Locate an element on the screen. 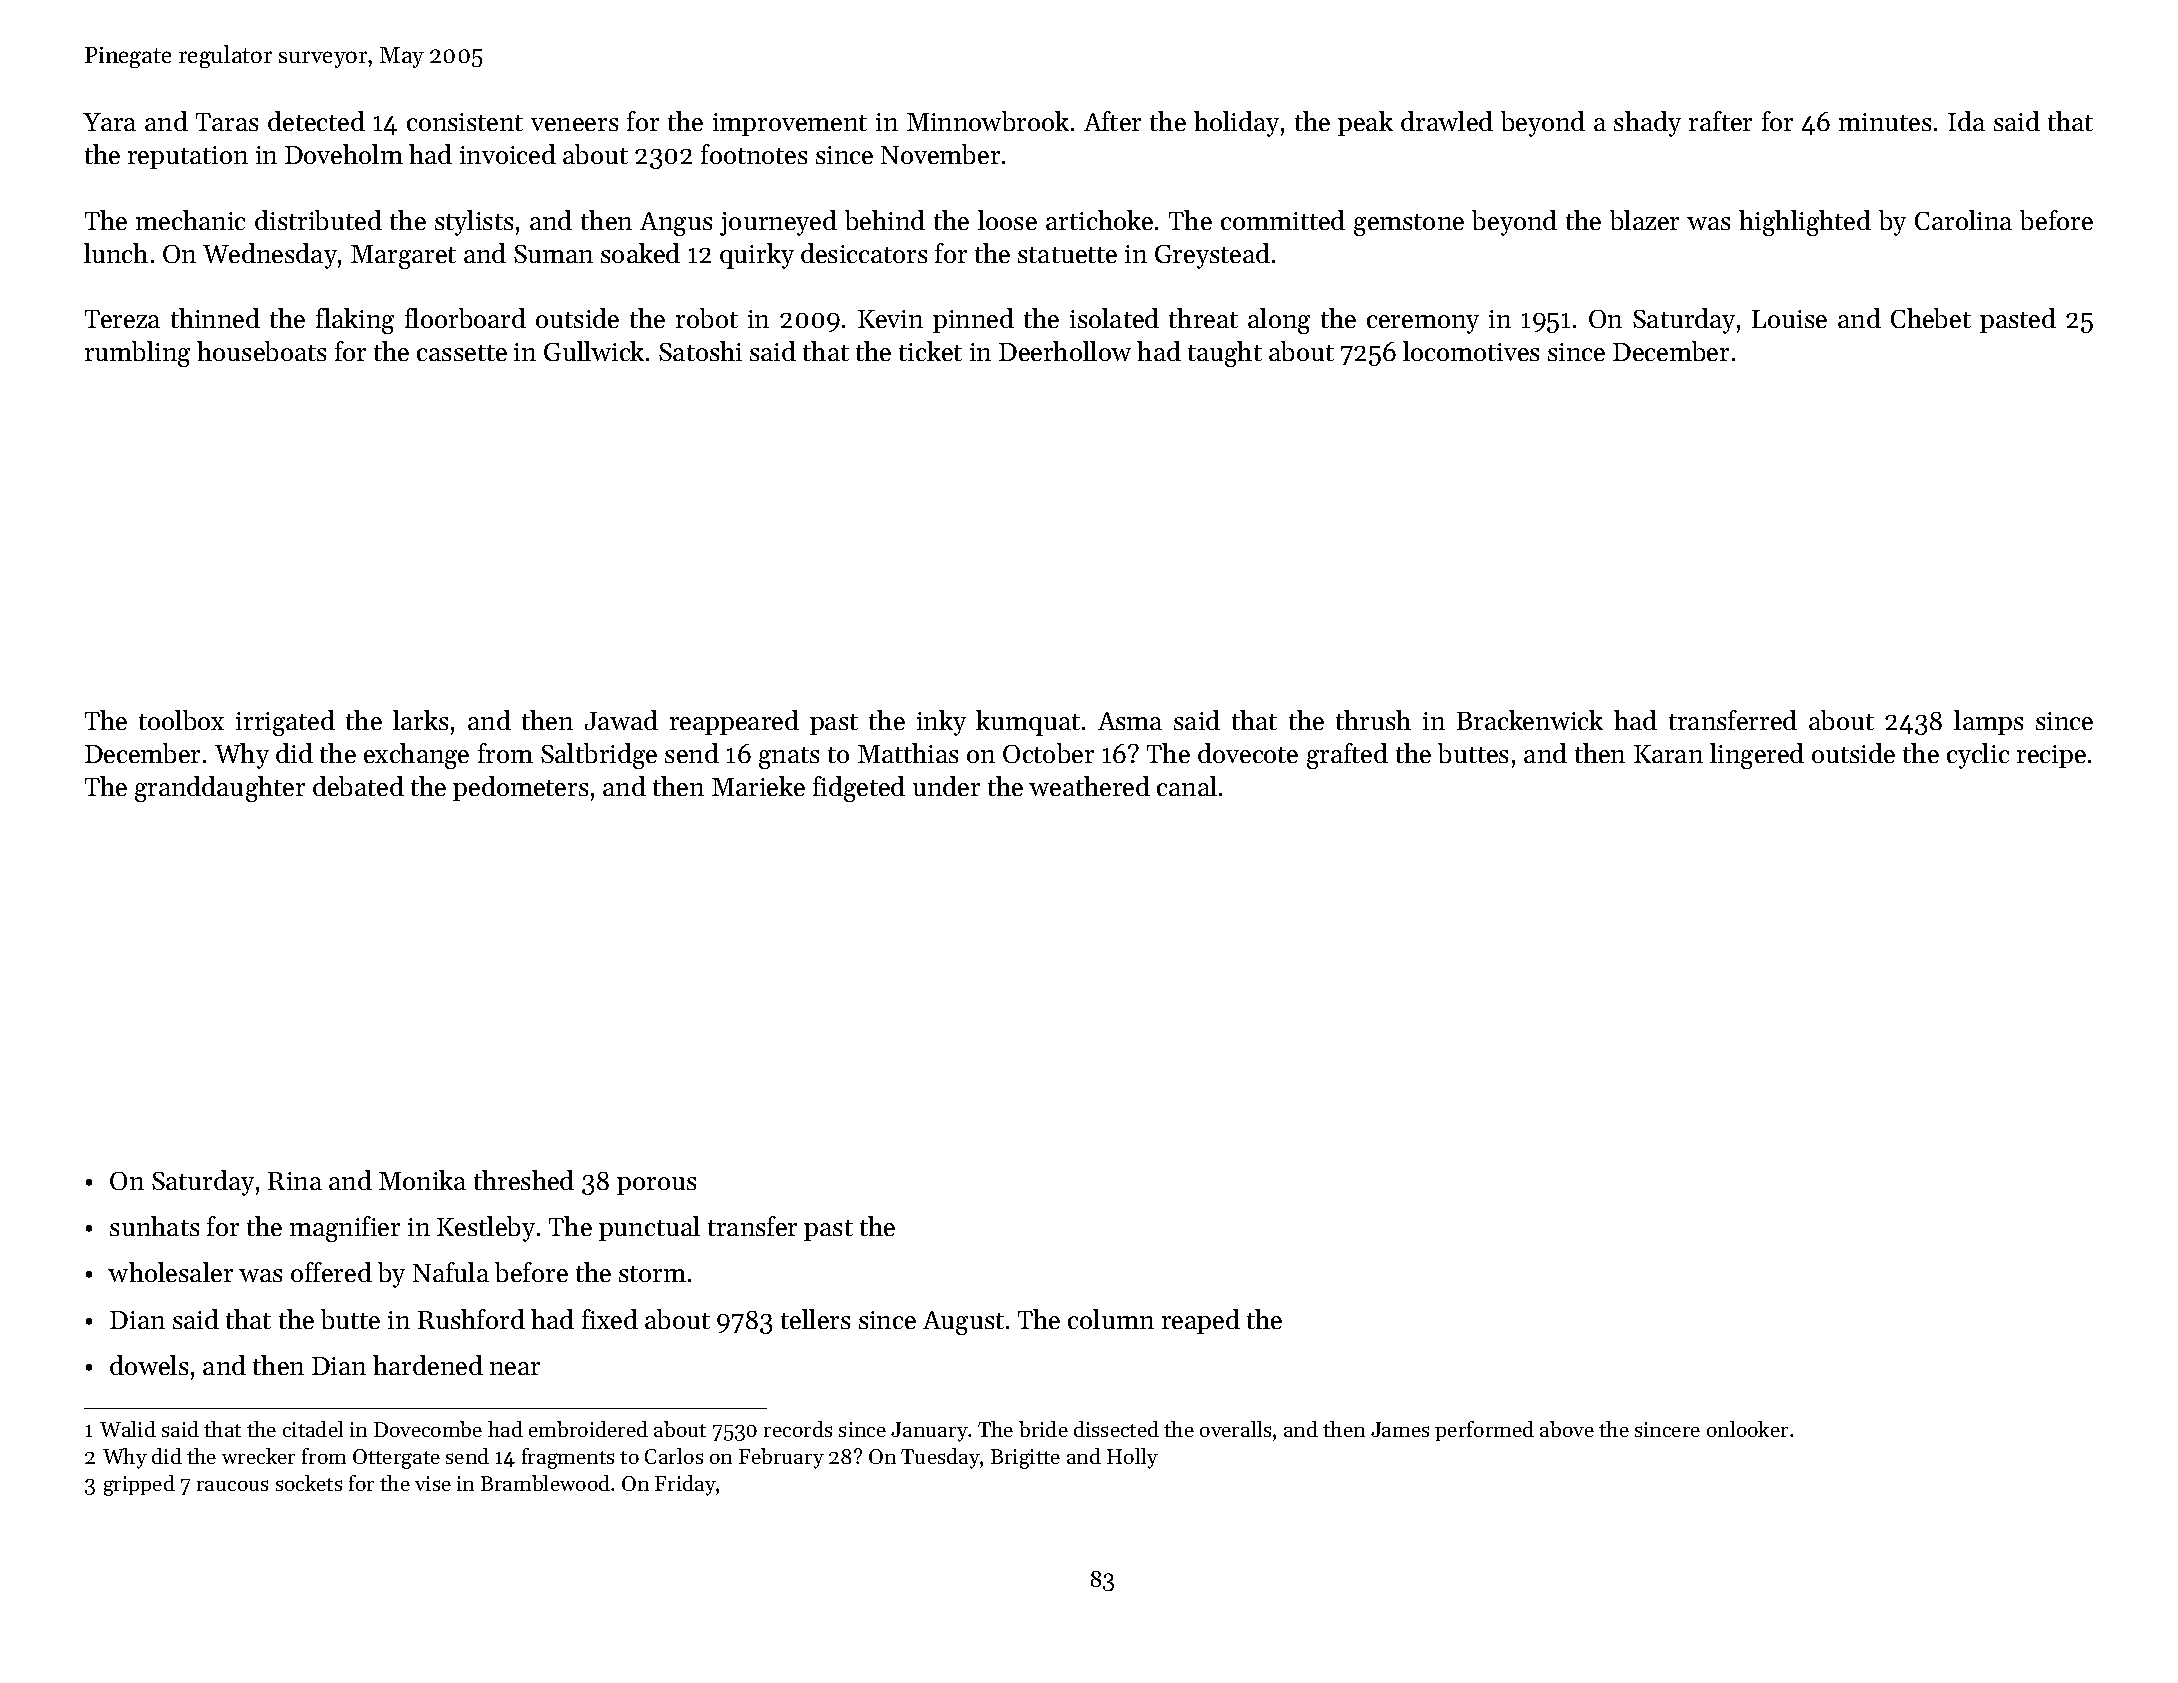 Image resolution: width=2178 pixels, height=1683 pixels. Yara is located at coordinates (109, 122).
